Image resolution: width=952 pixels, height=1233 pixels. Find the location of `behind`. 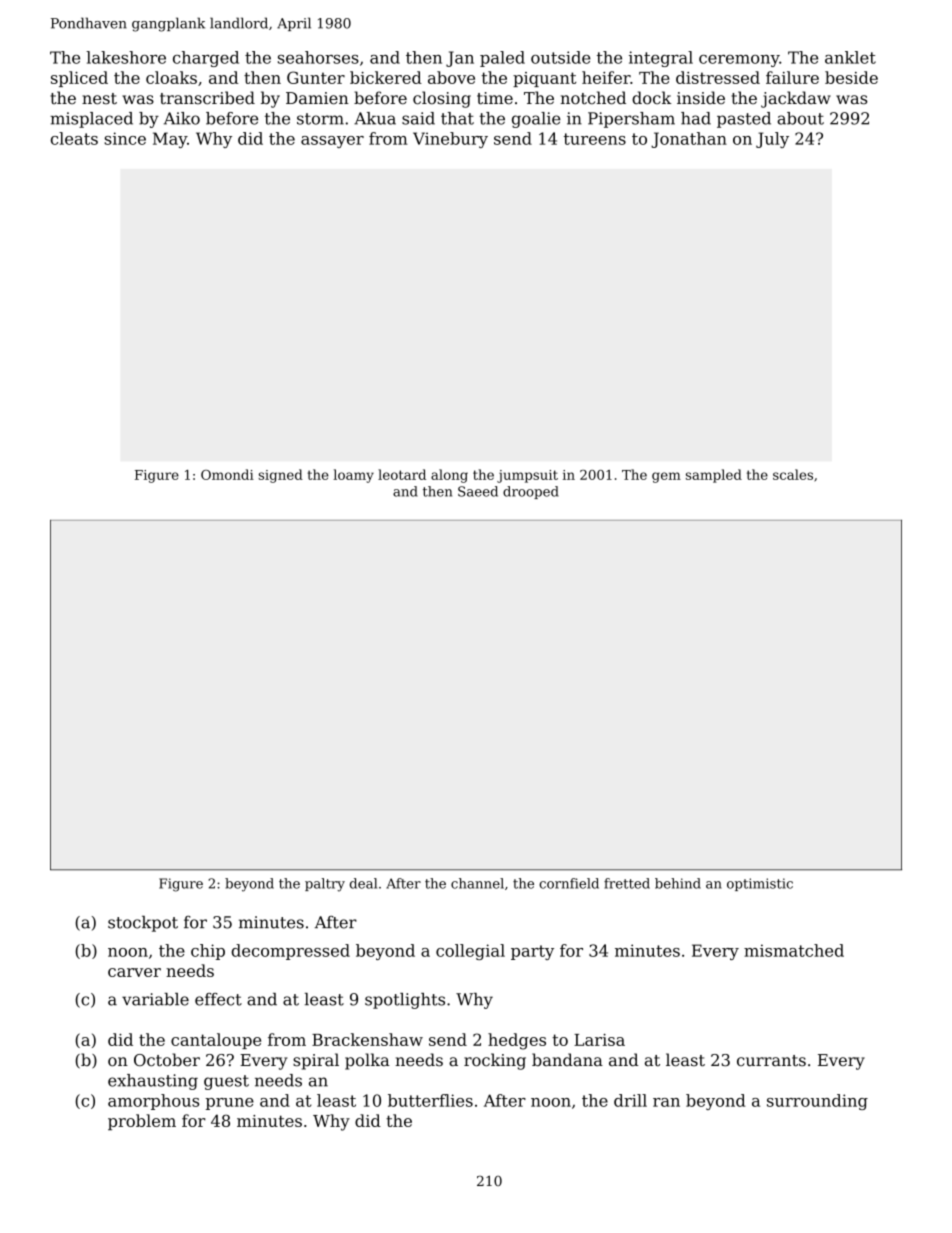

behind is located at coordinates (678, 883).
